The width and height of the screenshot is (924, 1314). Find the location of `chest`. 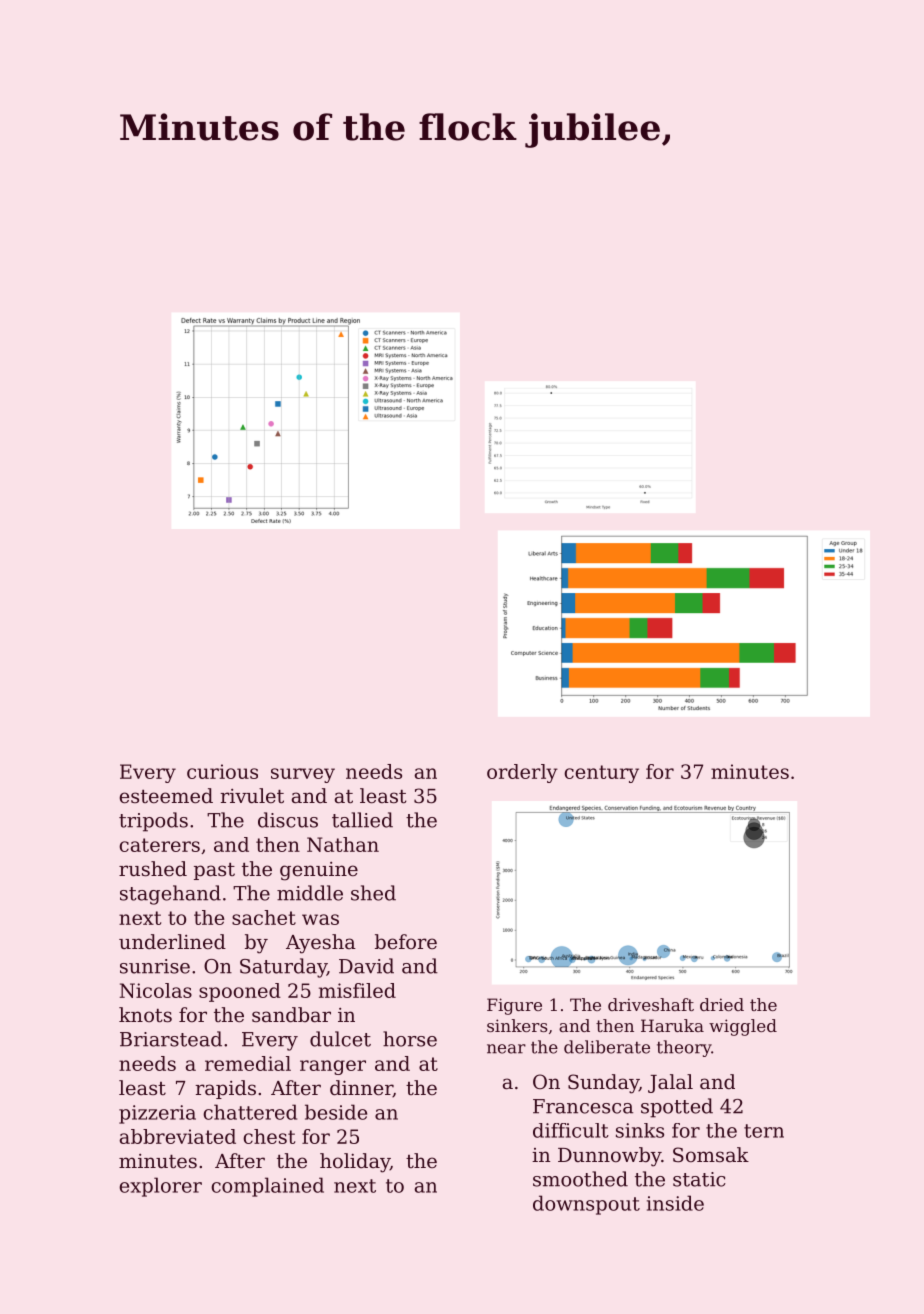

chest is located at coordinates (269, 1136).
